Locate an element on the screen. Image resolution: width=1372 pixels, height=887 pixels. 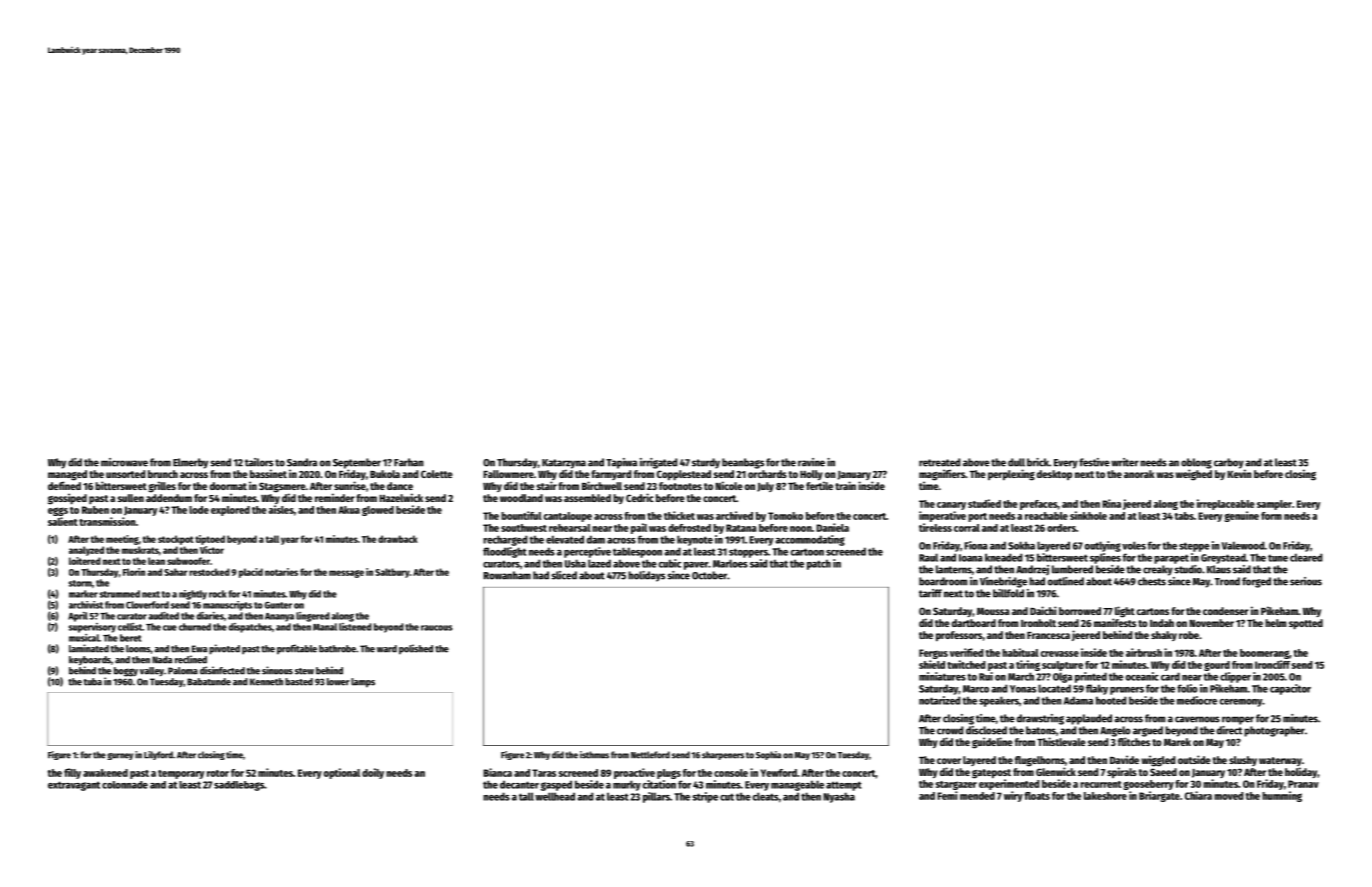
microwave is located at coordinates (124, 462).
